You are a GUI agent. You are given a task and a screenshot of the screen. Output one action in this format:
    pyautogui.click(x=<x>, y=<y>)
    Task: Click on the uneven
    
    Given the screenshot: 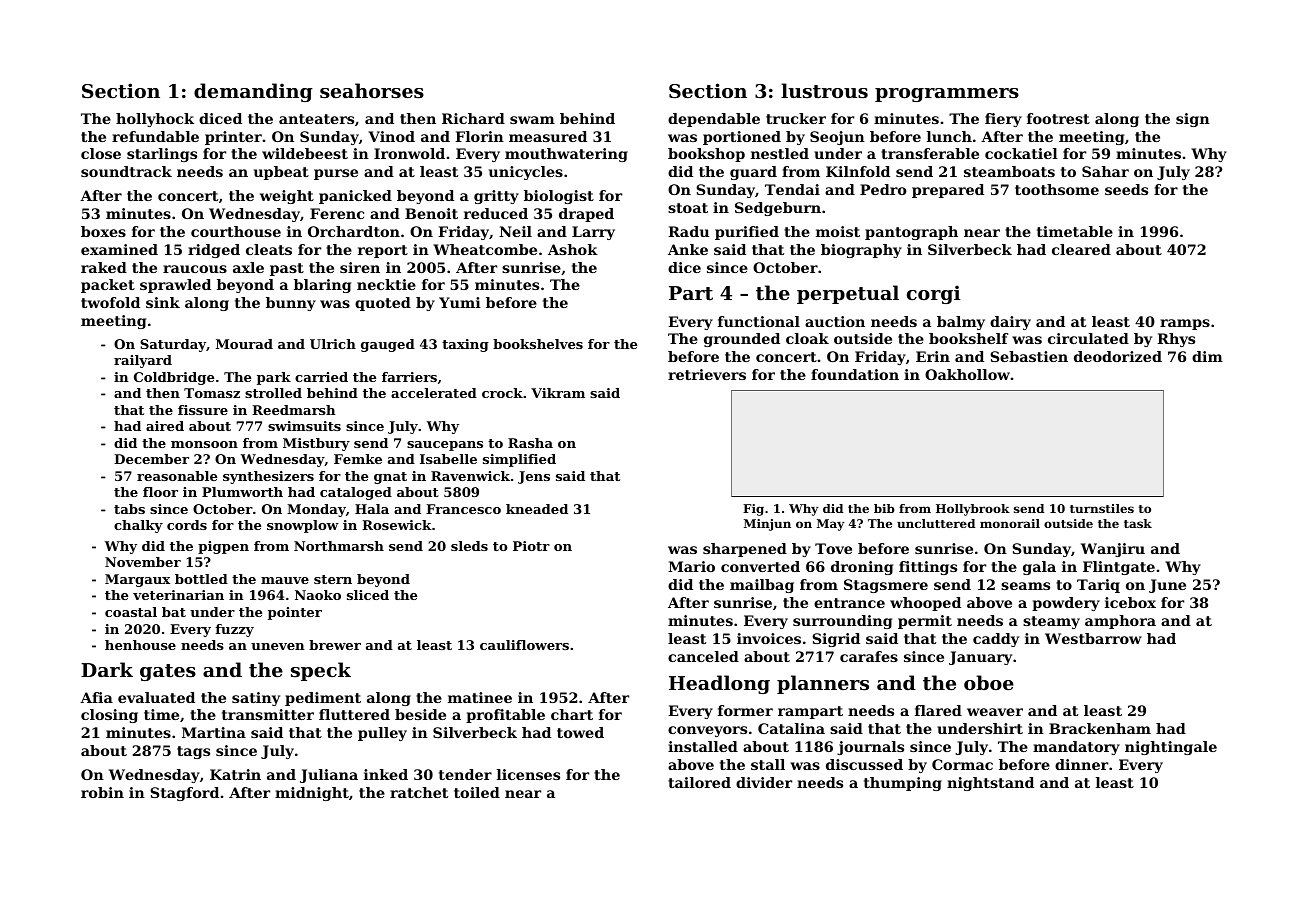 What is the action you would take?
    pyautogui.click(x=277, y=646)
